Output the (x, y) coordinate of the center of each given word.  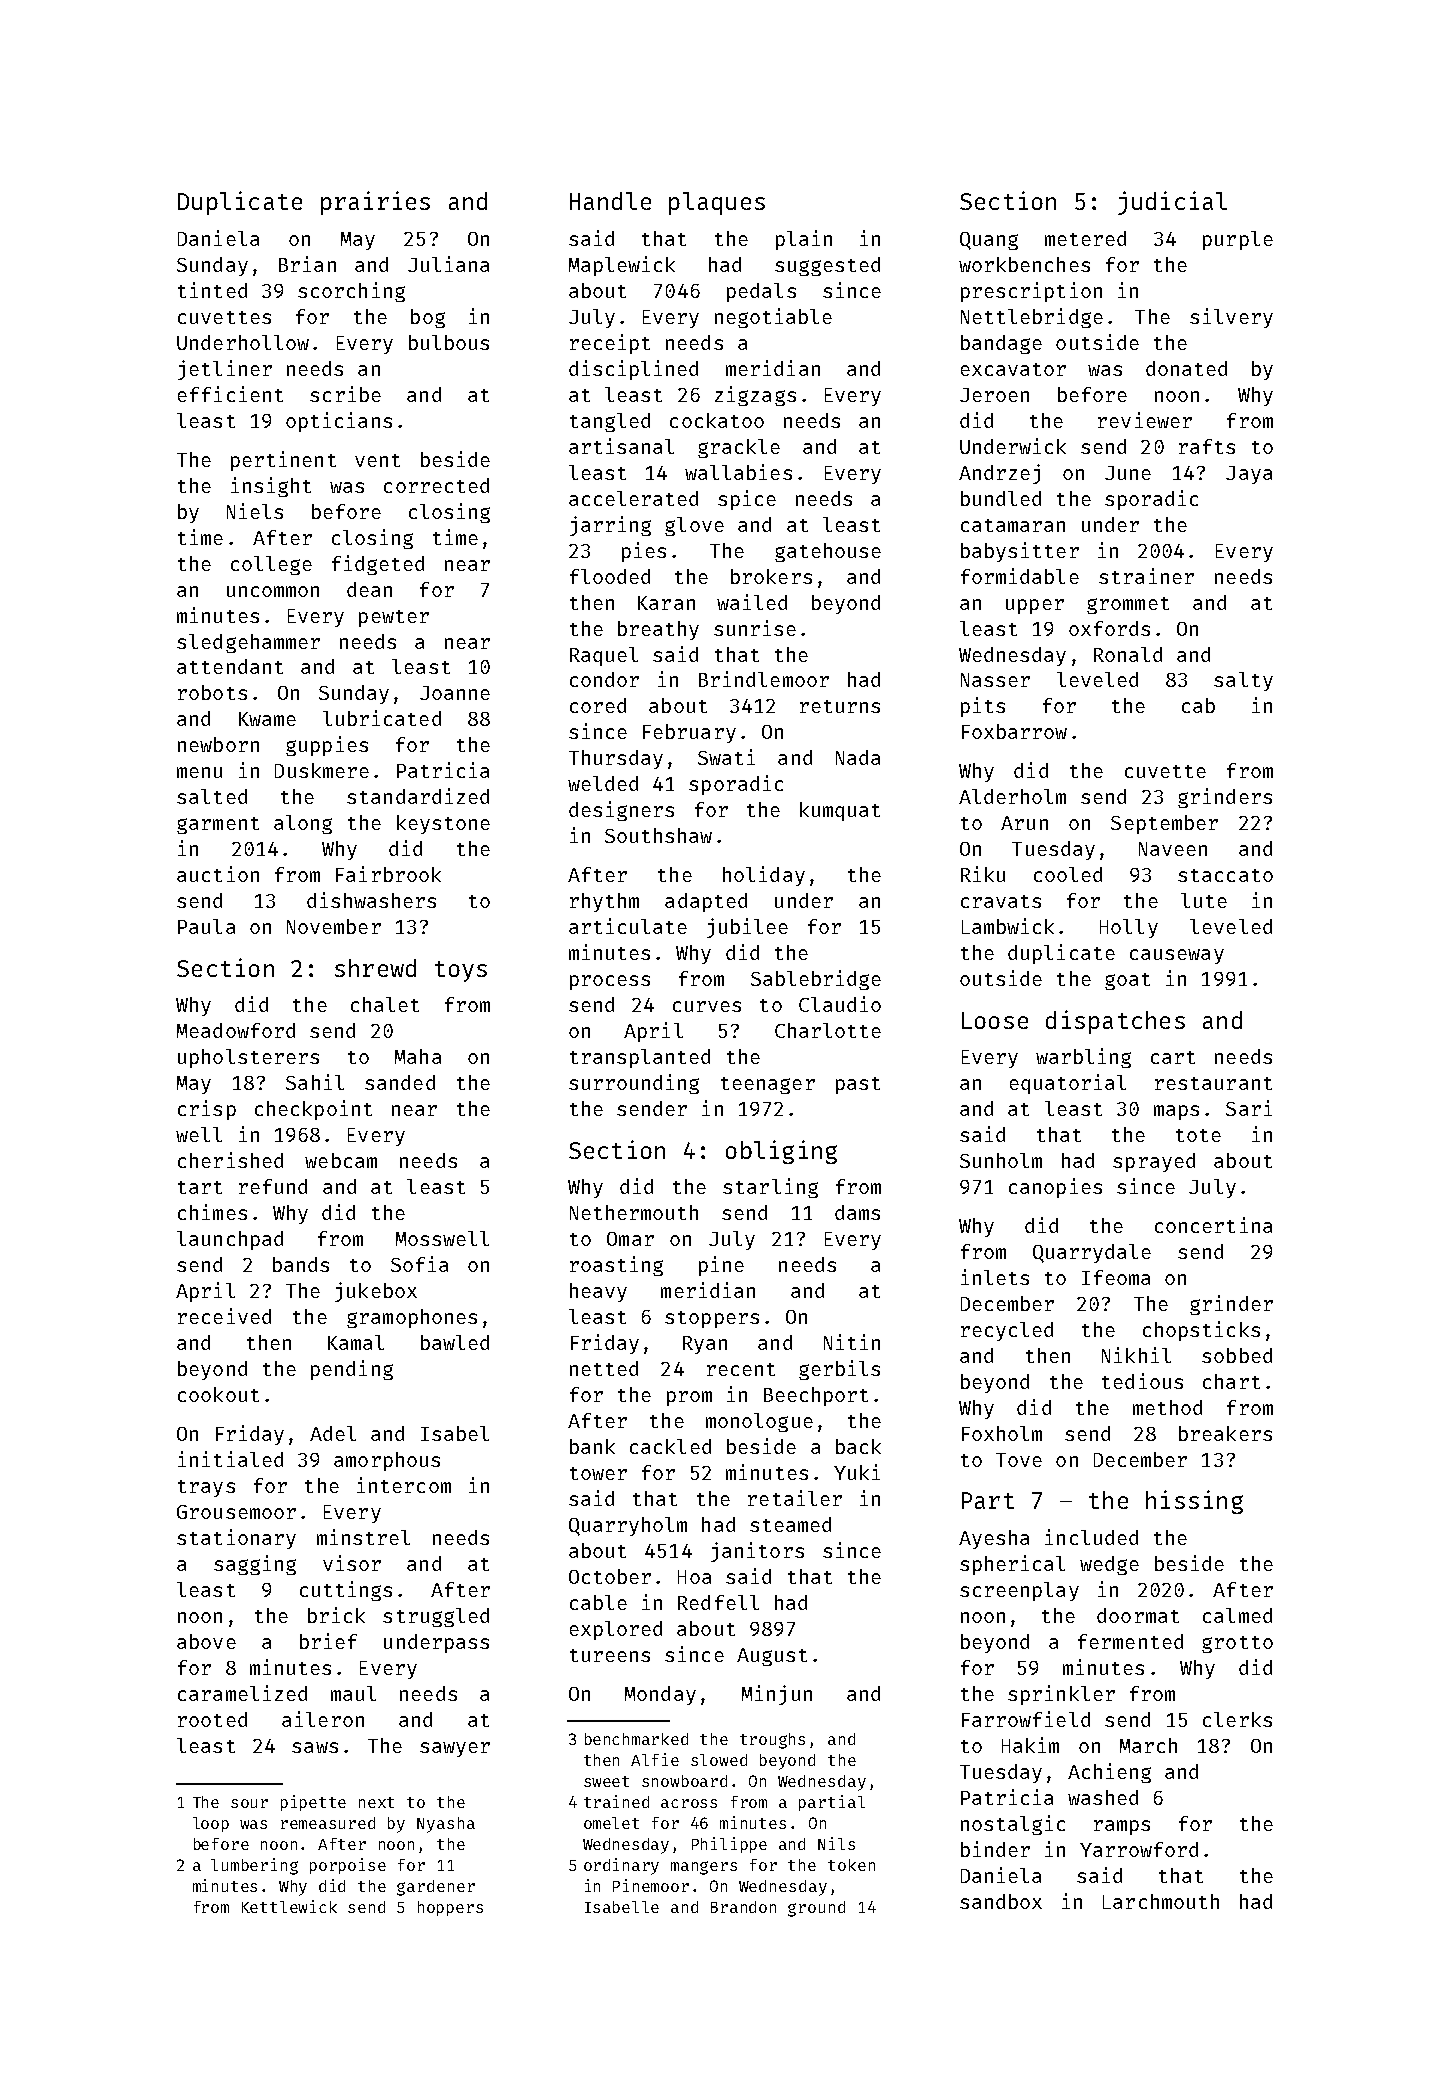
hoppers (450, 1908)
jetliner (225, 370)
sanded (400, 1082)
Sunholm (1001, 1160)
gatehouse (828, 552)
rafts (1207, 446)
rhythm (604, 902)
